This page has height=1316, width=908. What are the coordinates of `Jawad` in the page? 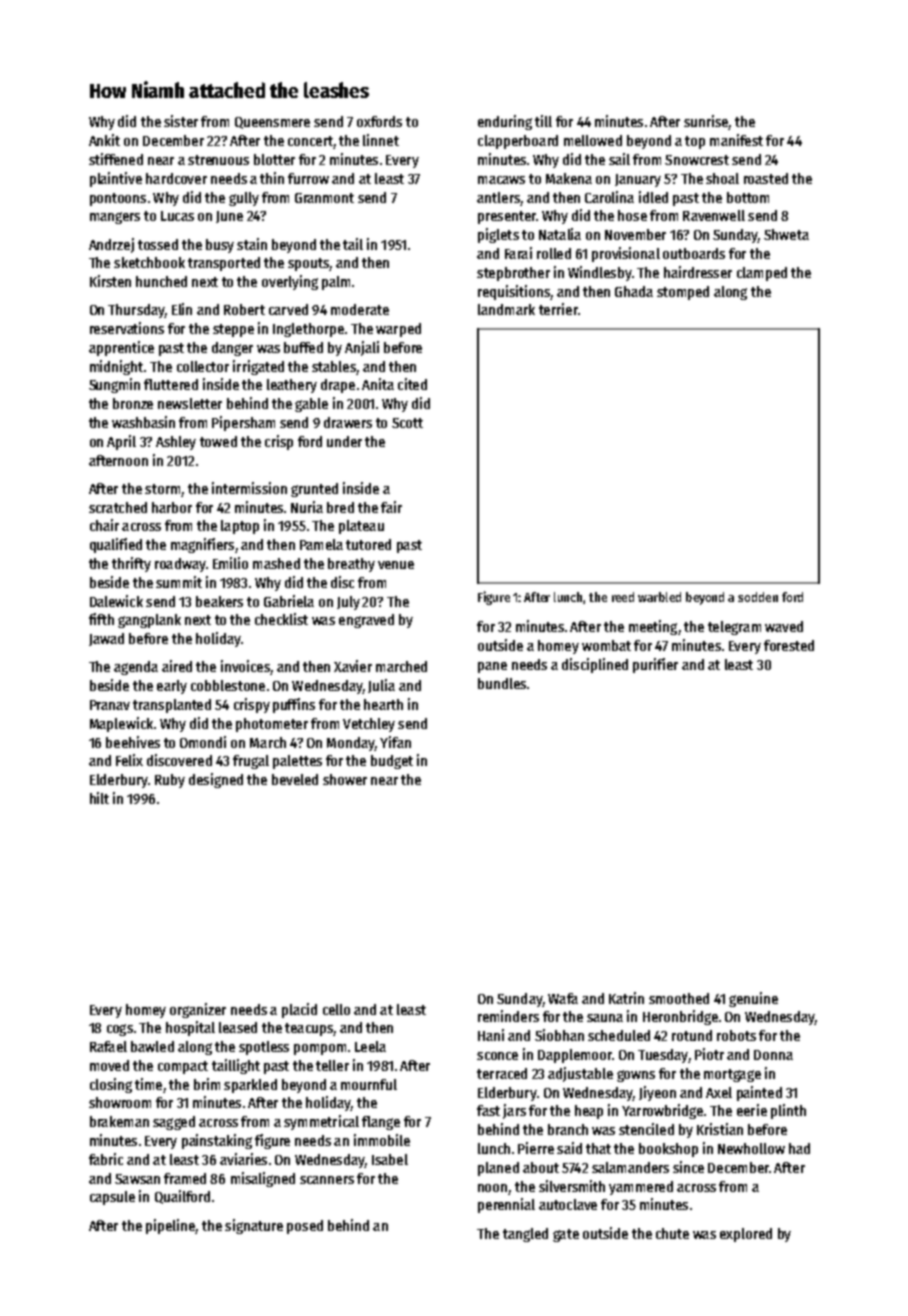 It's located at (106, 639).
